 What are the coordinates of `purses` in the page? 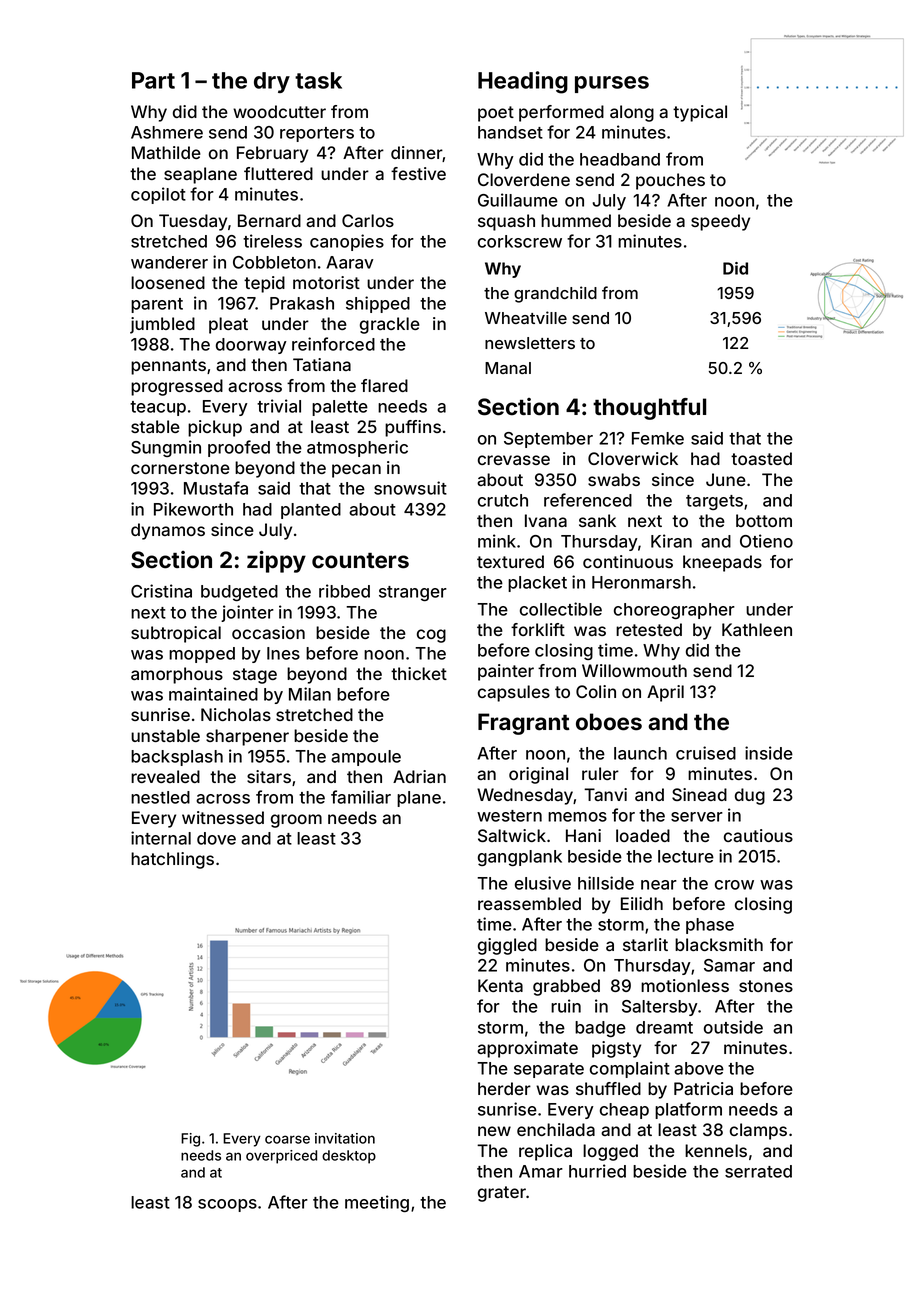 It's located at (612, 84).
